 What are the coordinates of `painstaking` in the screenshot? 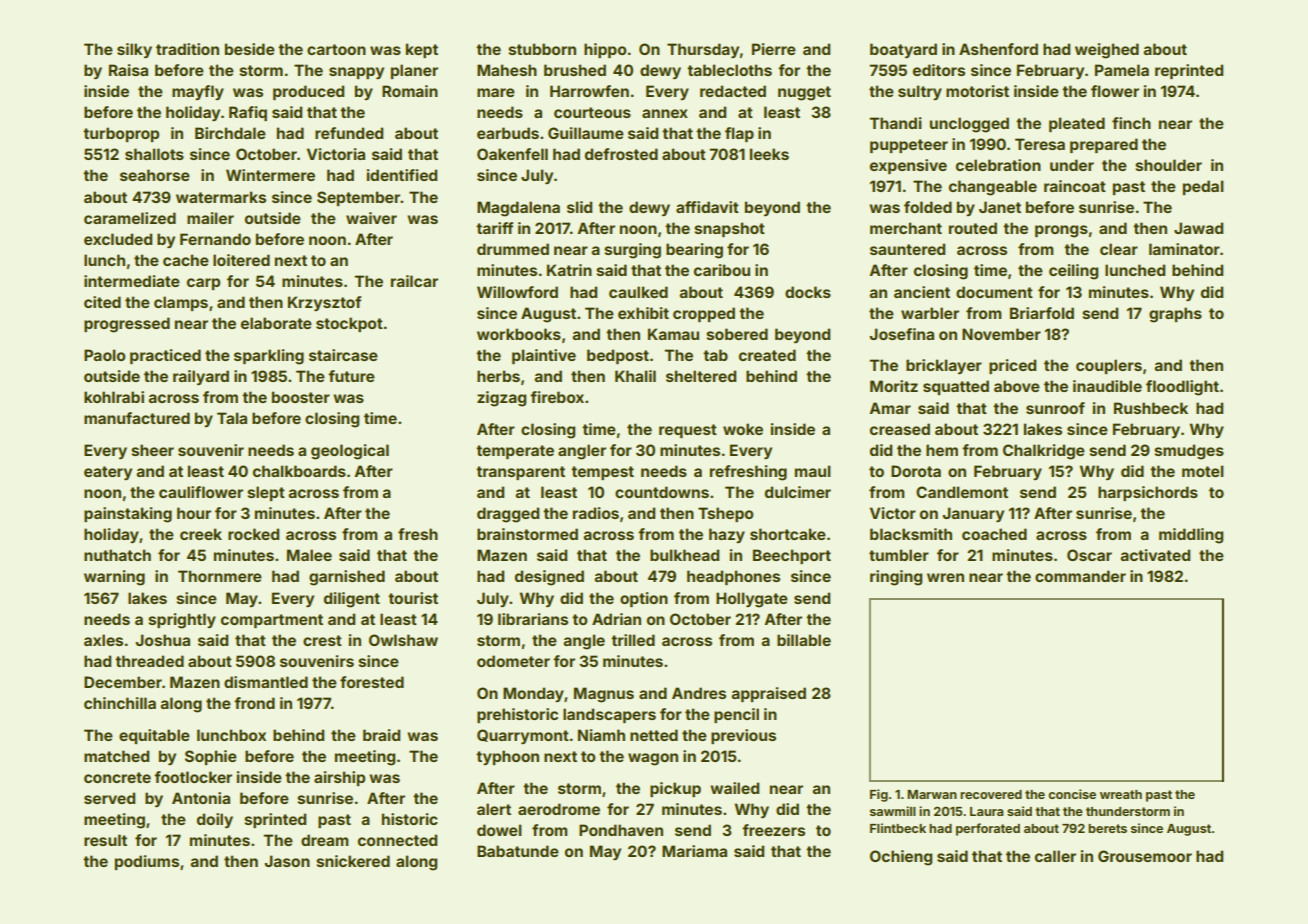 It's located at (128, 515).
